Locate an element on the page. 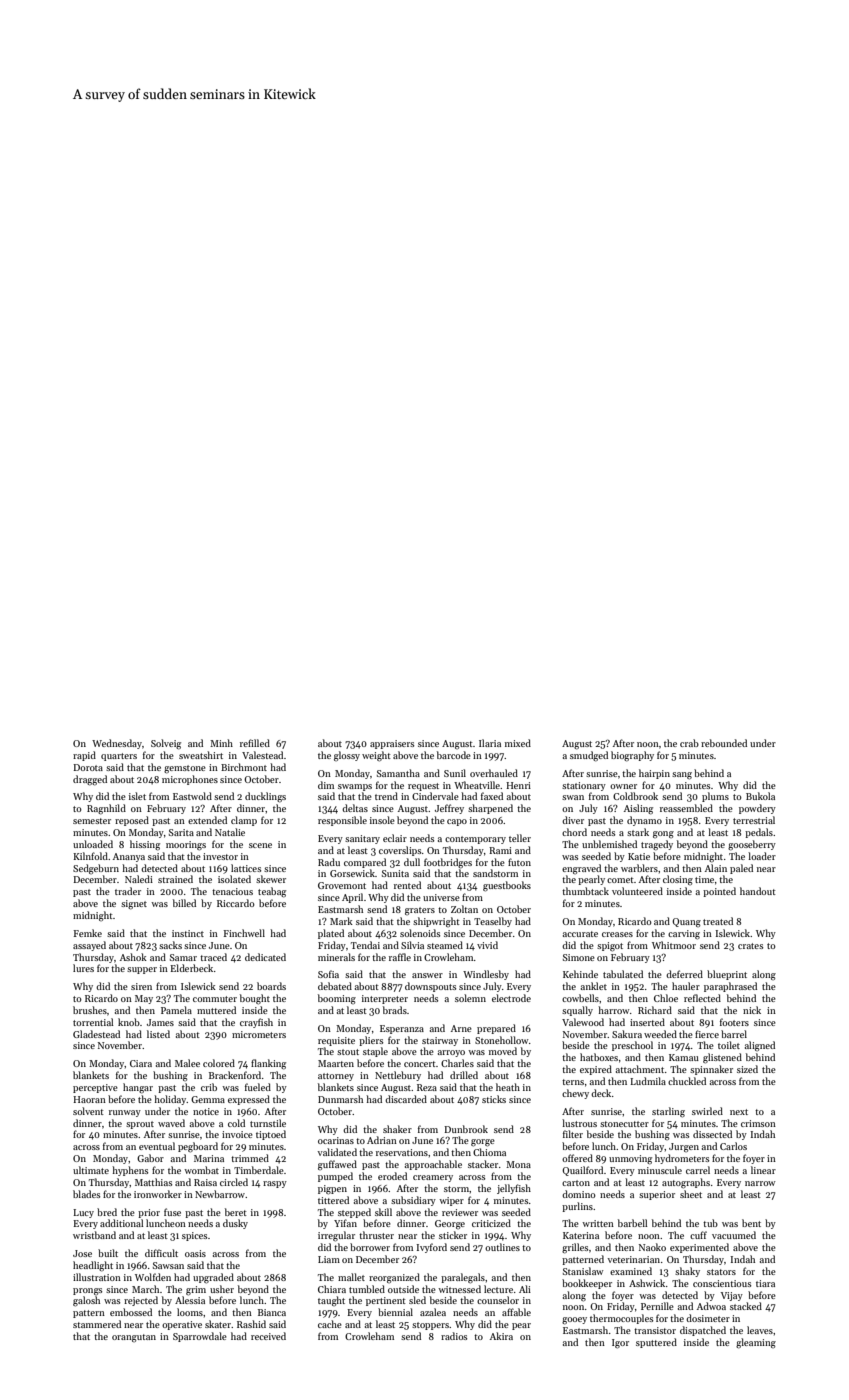 The width and height of the page is (849, 1400). sputtered is located at coordinates (656, 1343).
